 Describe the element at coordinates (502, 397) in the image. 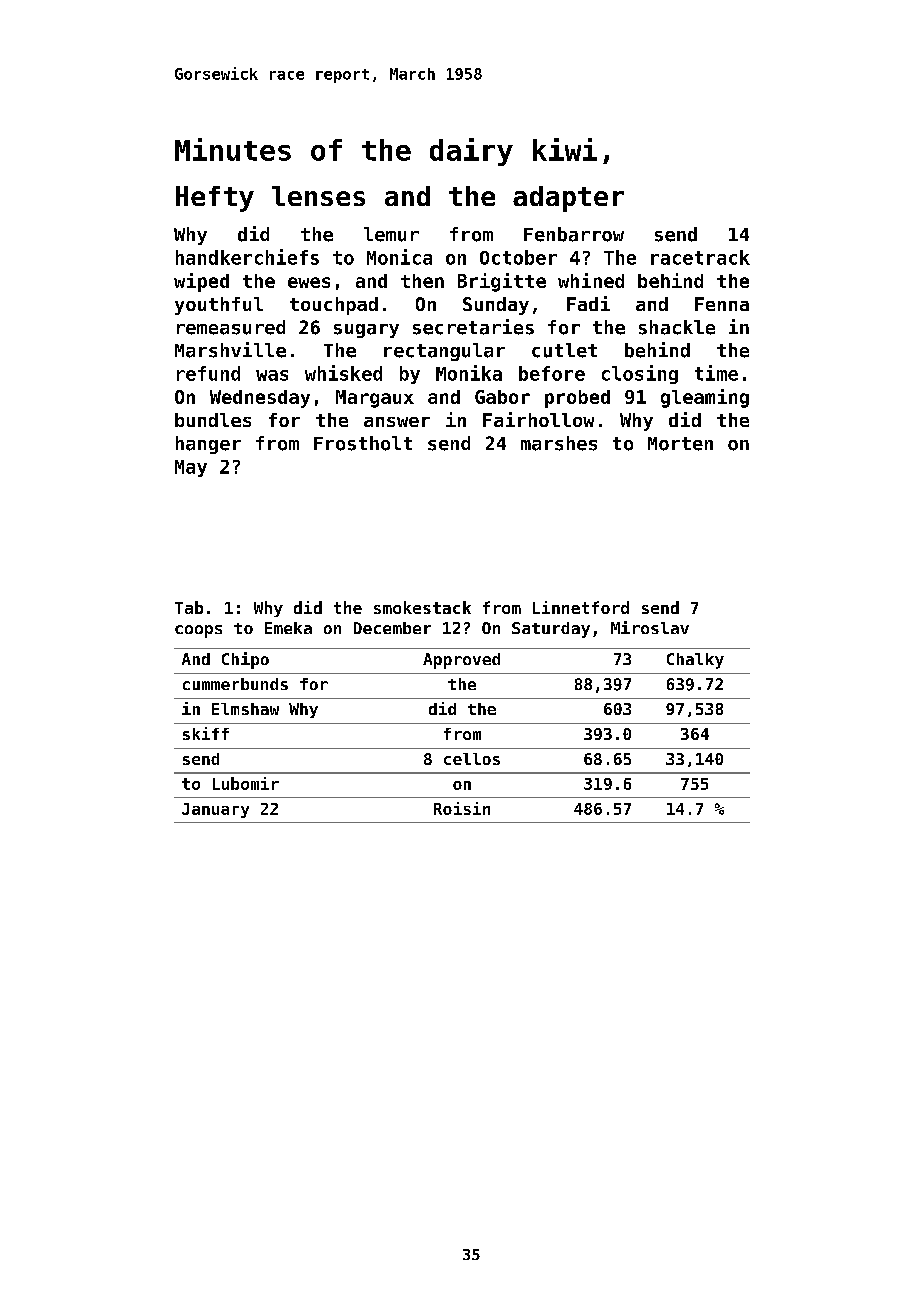

I see `Gabor` at that location.
